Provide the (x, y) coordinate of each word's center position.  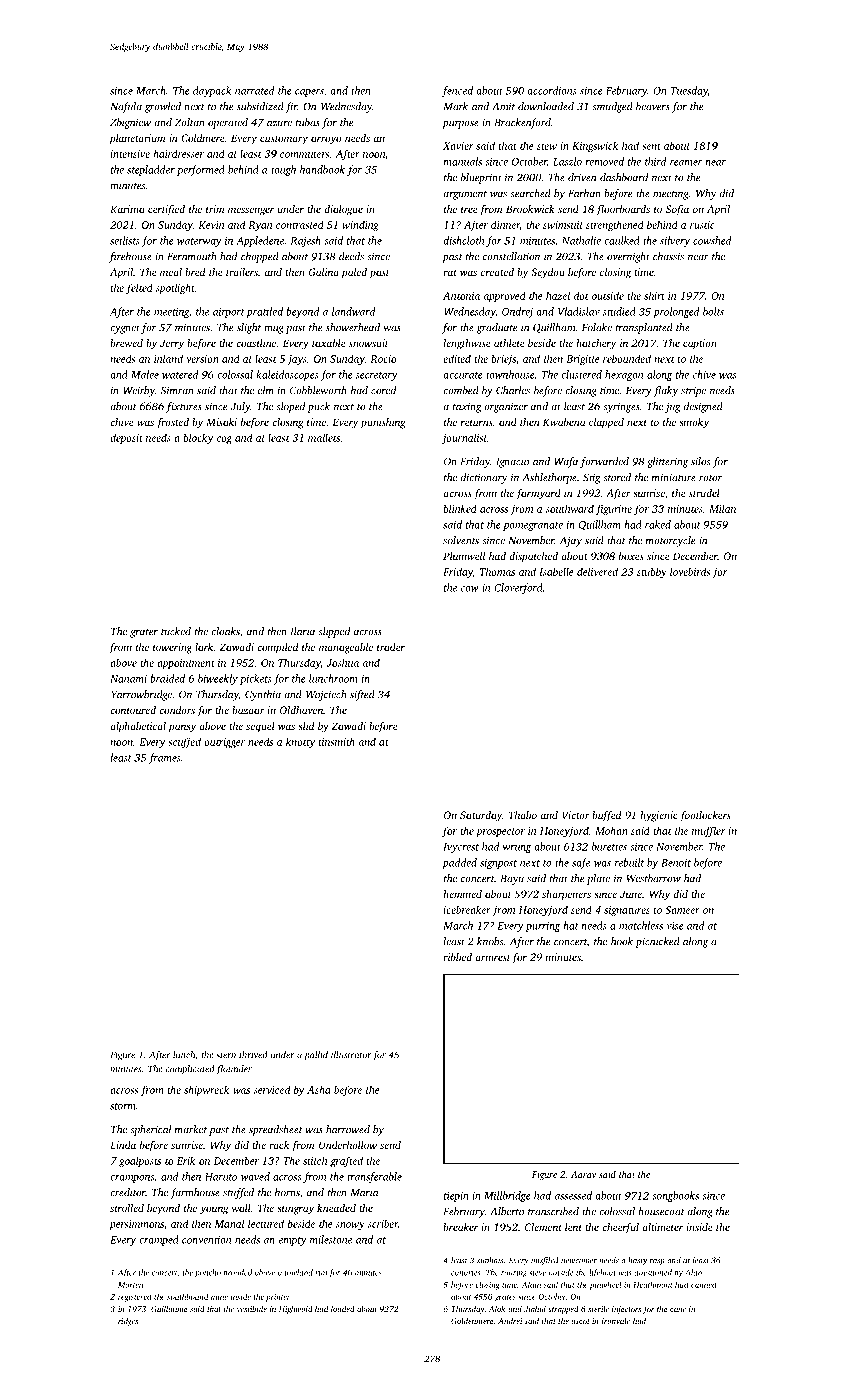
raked (658, 524)
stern (226, 1056)
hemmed (462, 894)
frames (164, 758)
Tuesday (689, 91)
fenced (457, 91)
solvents (461, 540)
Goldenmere (472, 1320)
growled (163, 107)
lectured (266, 1223)
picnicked (657, 942)
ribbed (457, 957)
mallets (324, 437)
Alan (693, 1272)
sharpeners (566, 895)
